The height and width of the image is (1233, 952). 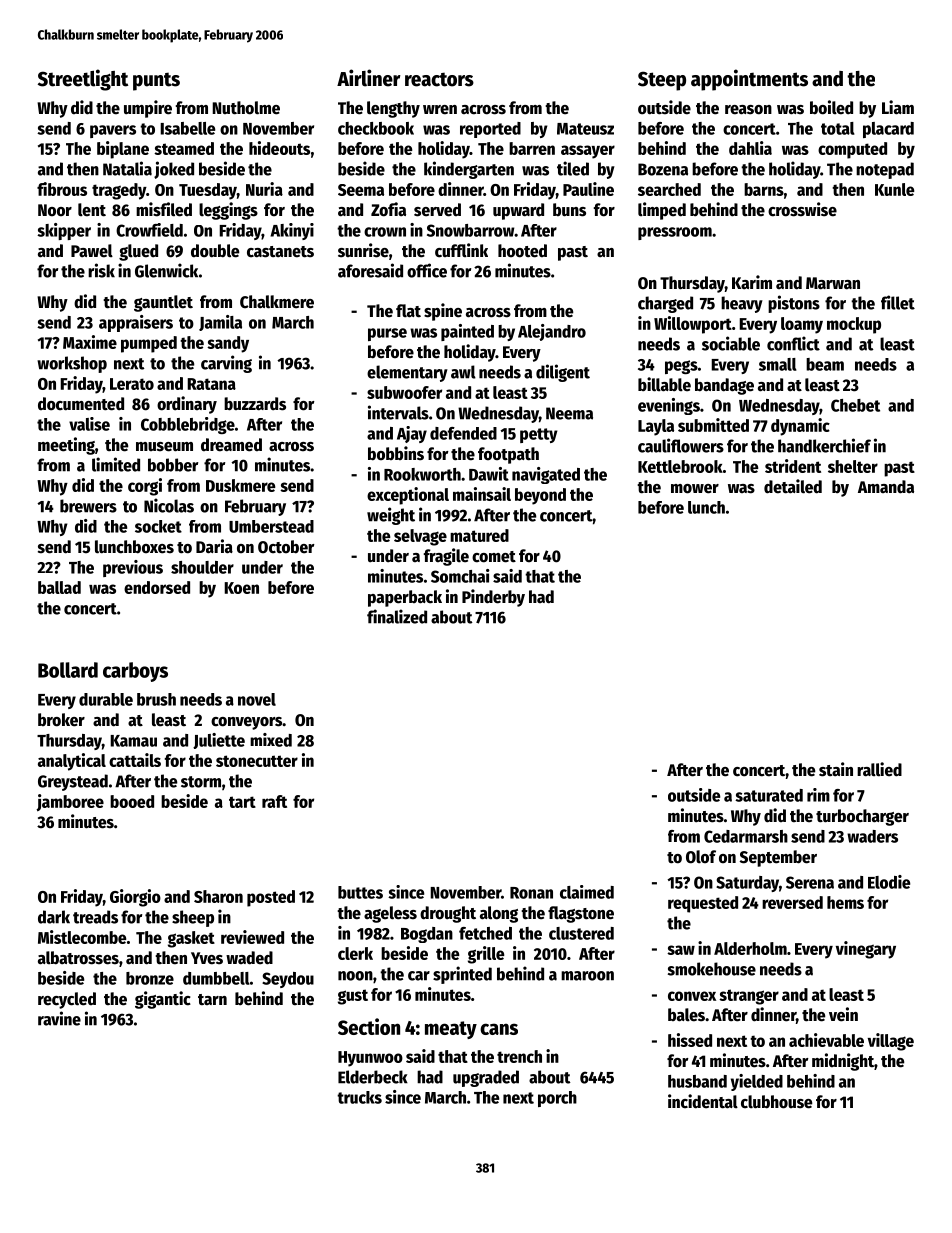 I want to click on tarn, so click(x=212, y=999).
